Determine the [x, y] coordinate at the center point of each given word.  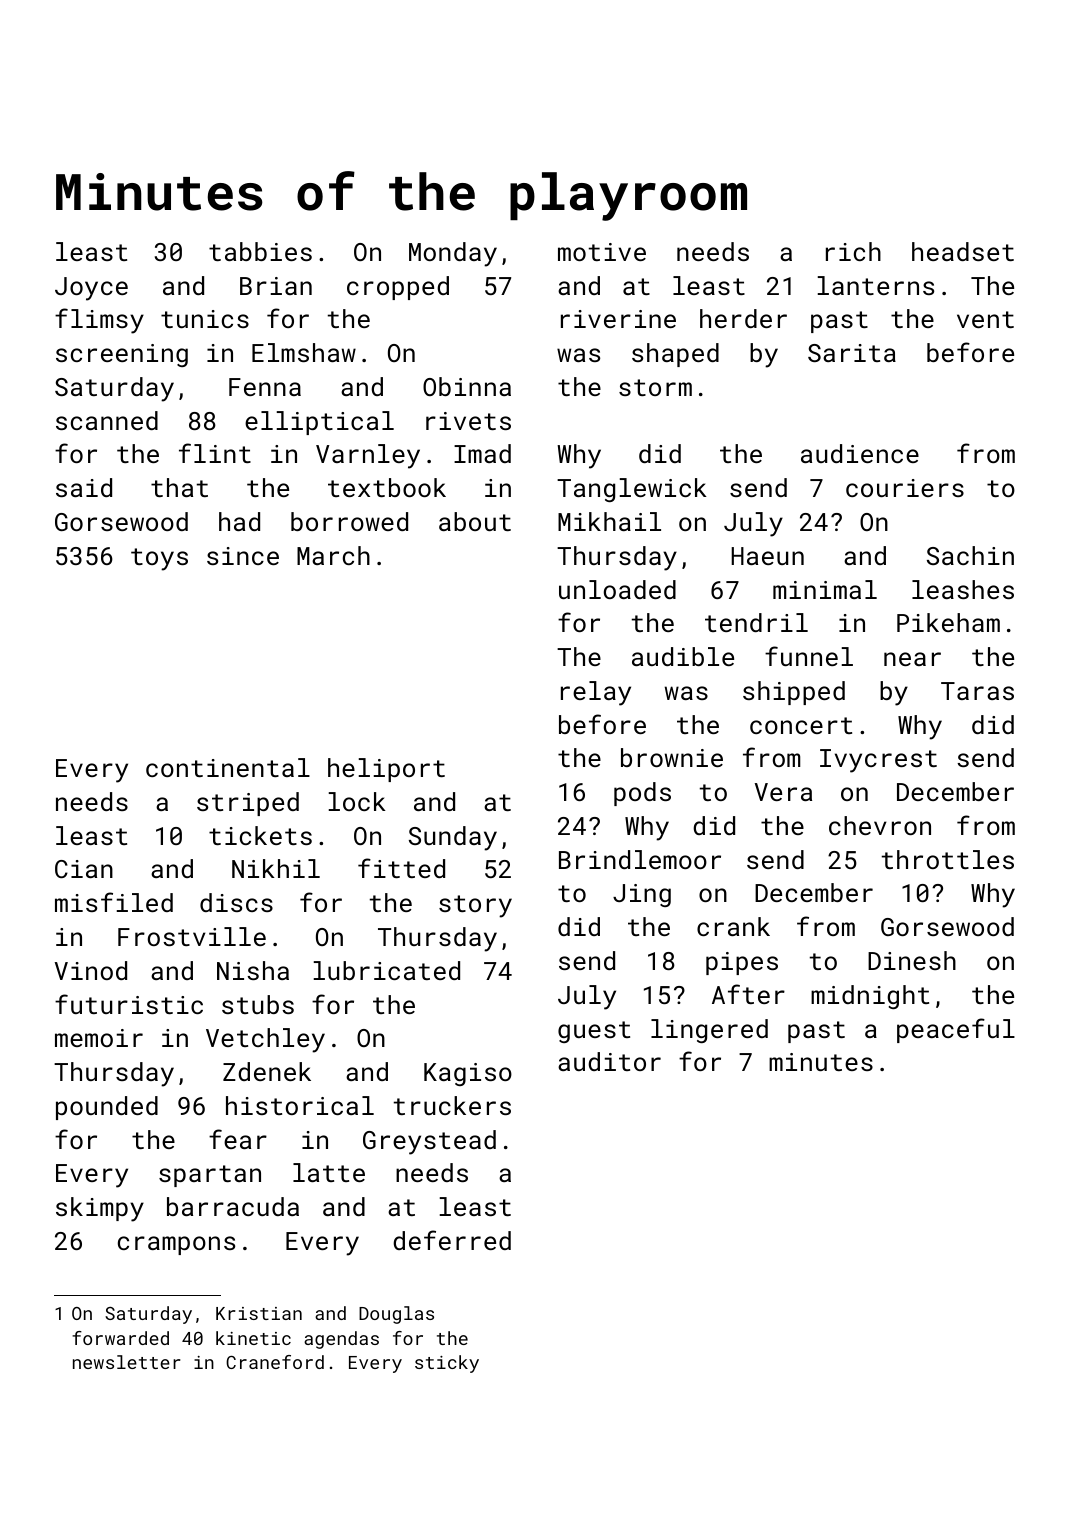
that [179, 487]
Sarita [852, 353]
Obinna [467, 386]
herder [743, 318]
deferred [452, 1240]
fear [238, 1139]
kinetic [253, 1338]
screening [122, 355]
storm [655, 387]
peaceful [956, 1030]
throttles [948, 859]
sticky [447, 1364]
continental [228, 767]
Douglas [396, 1315]
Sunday [453, 838]
